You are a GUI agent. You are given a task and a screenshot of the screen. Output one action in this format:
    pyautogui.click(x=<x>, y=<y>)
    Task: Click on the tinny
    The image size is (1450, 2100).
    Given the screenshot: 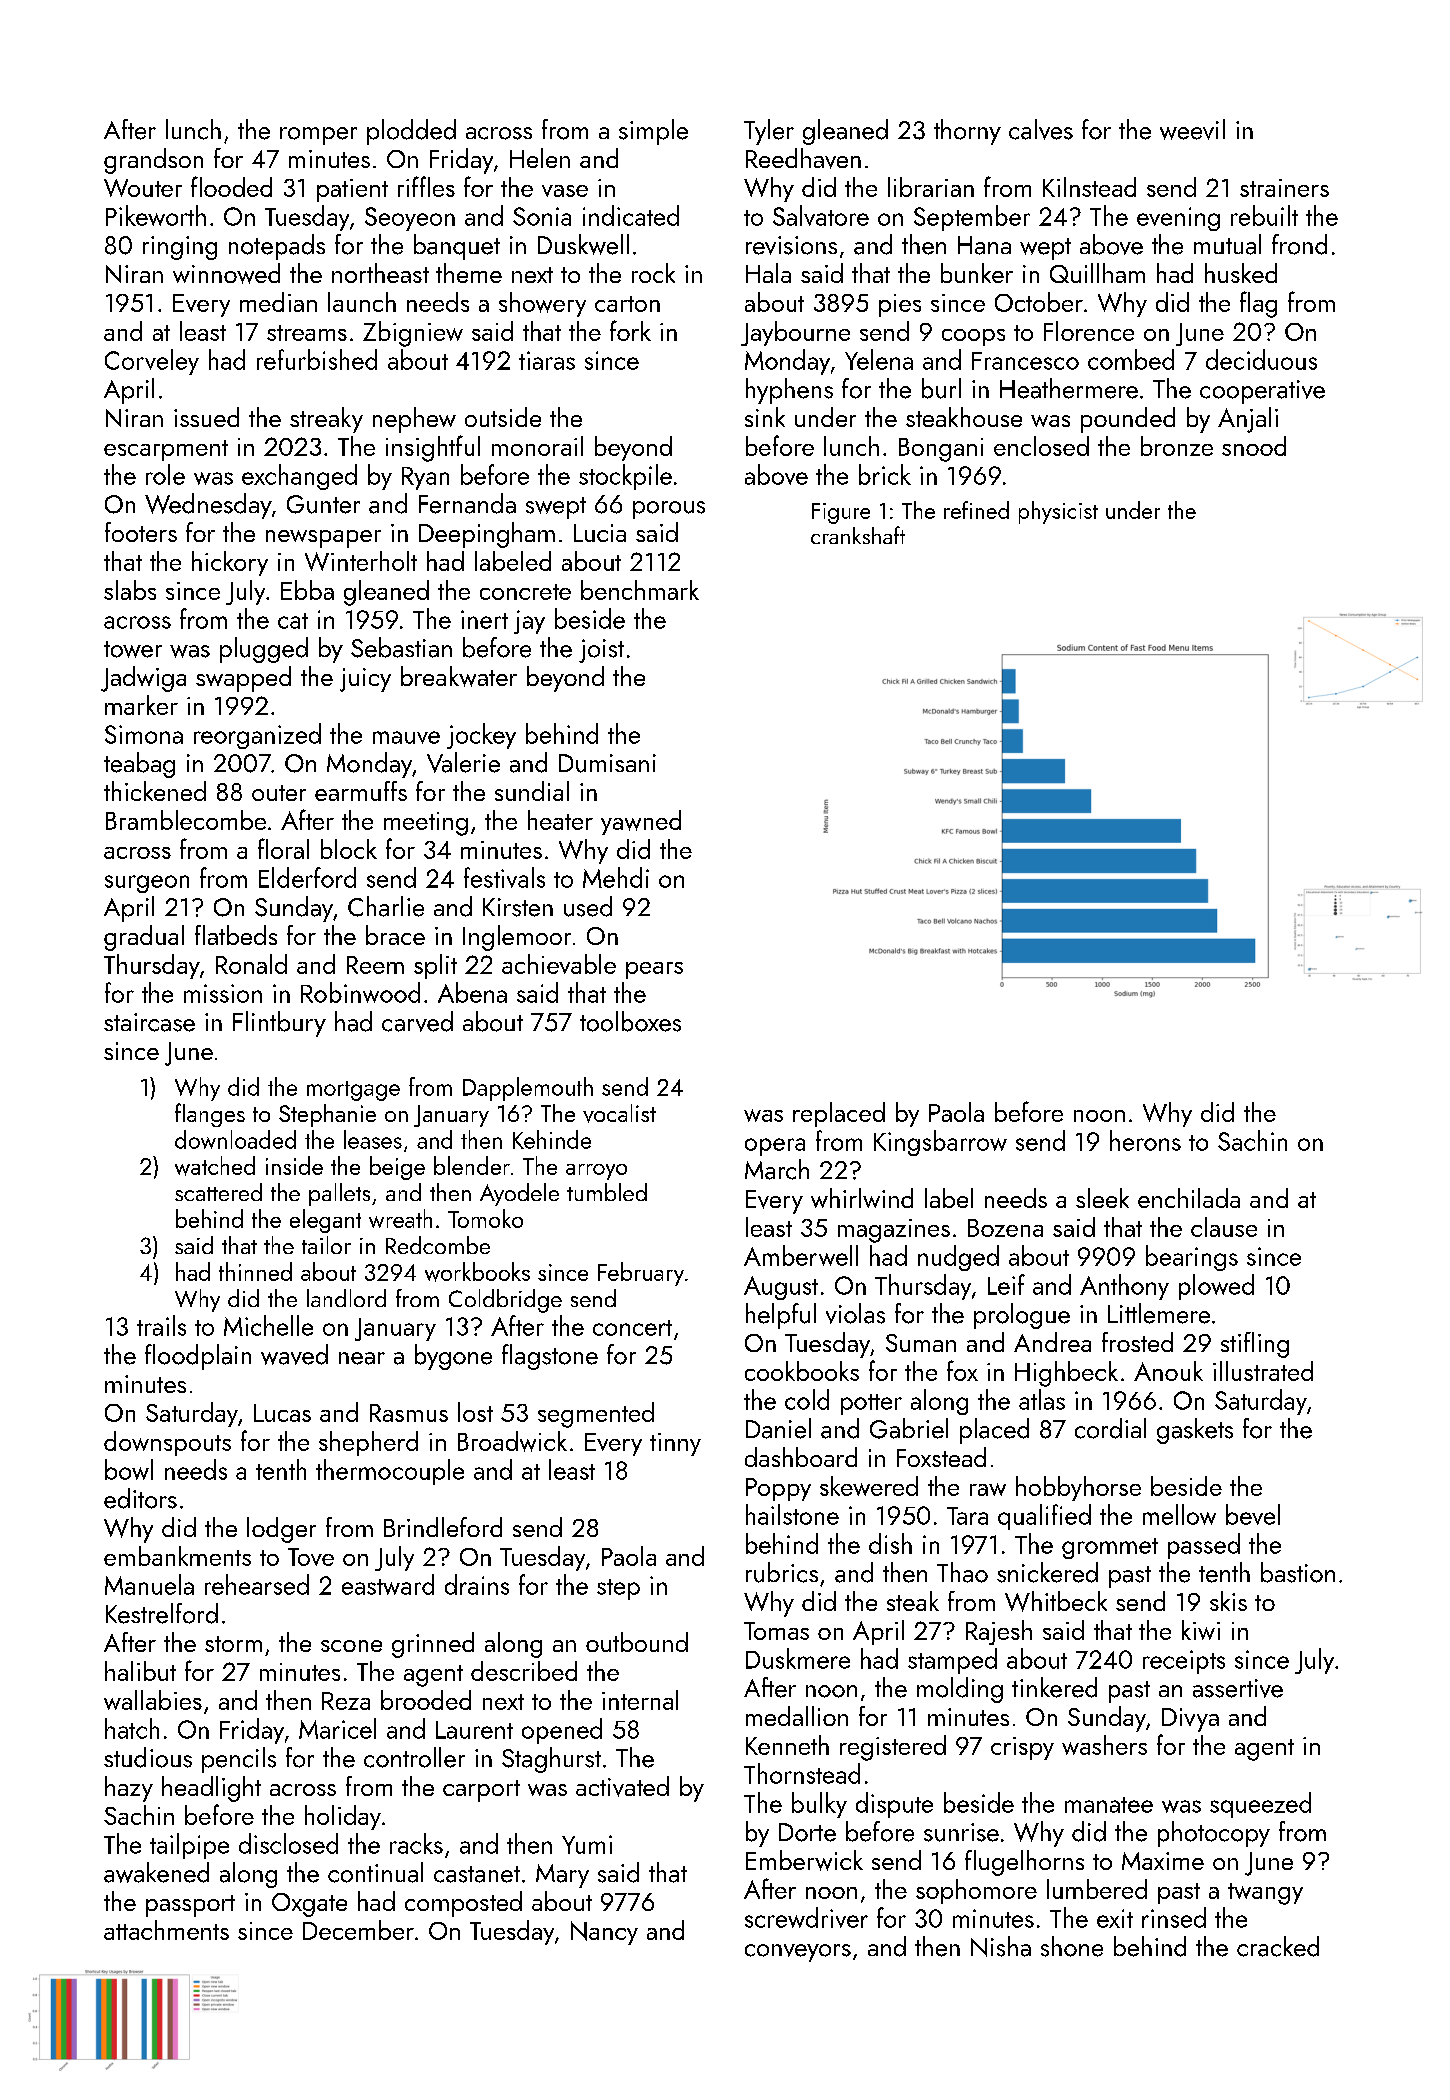 What is the action you would take?
    pyautogui.click(x=675, y=1444)
